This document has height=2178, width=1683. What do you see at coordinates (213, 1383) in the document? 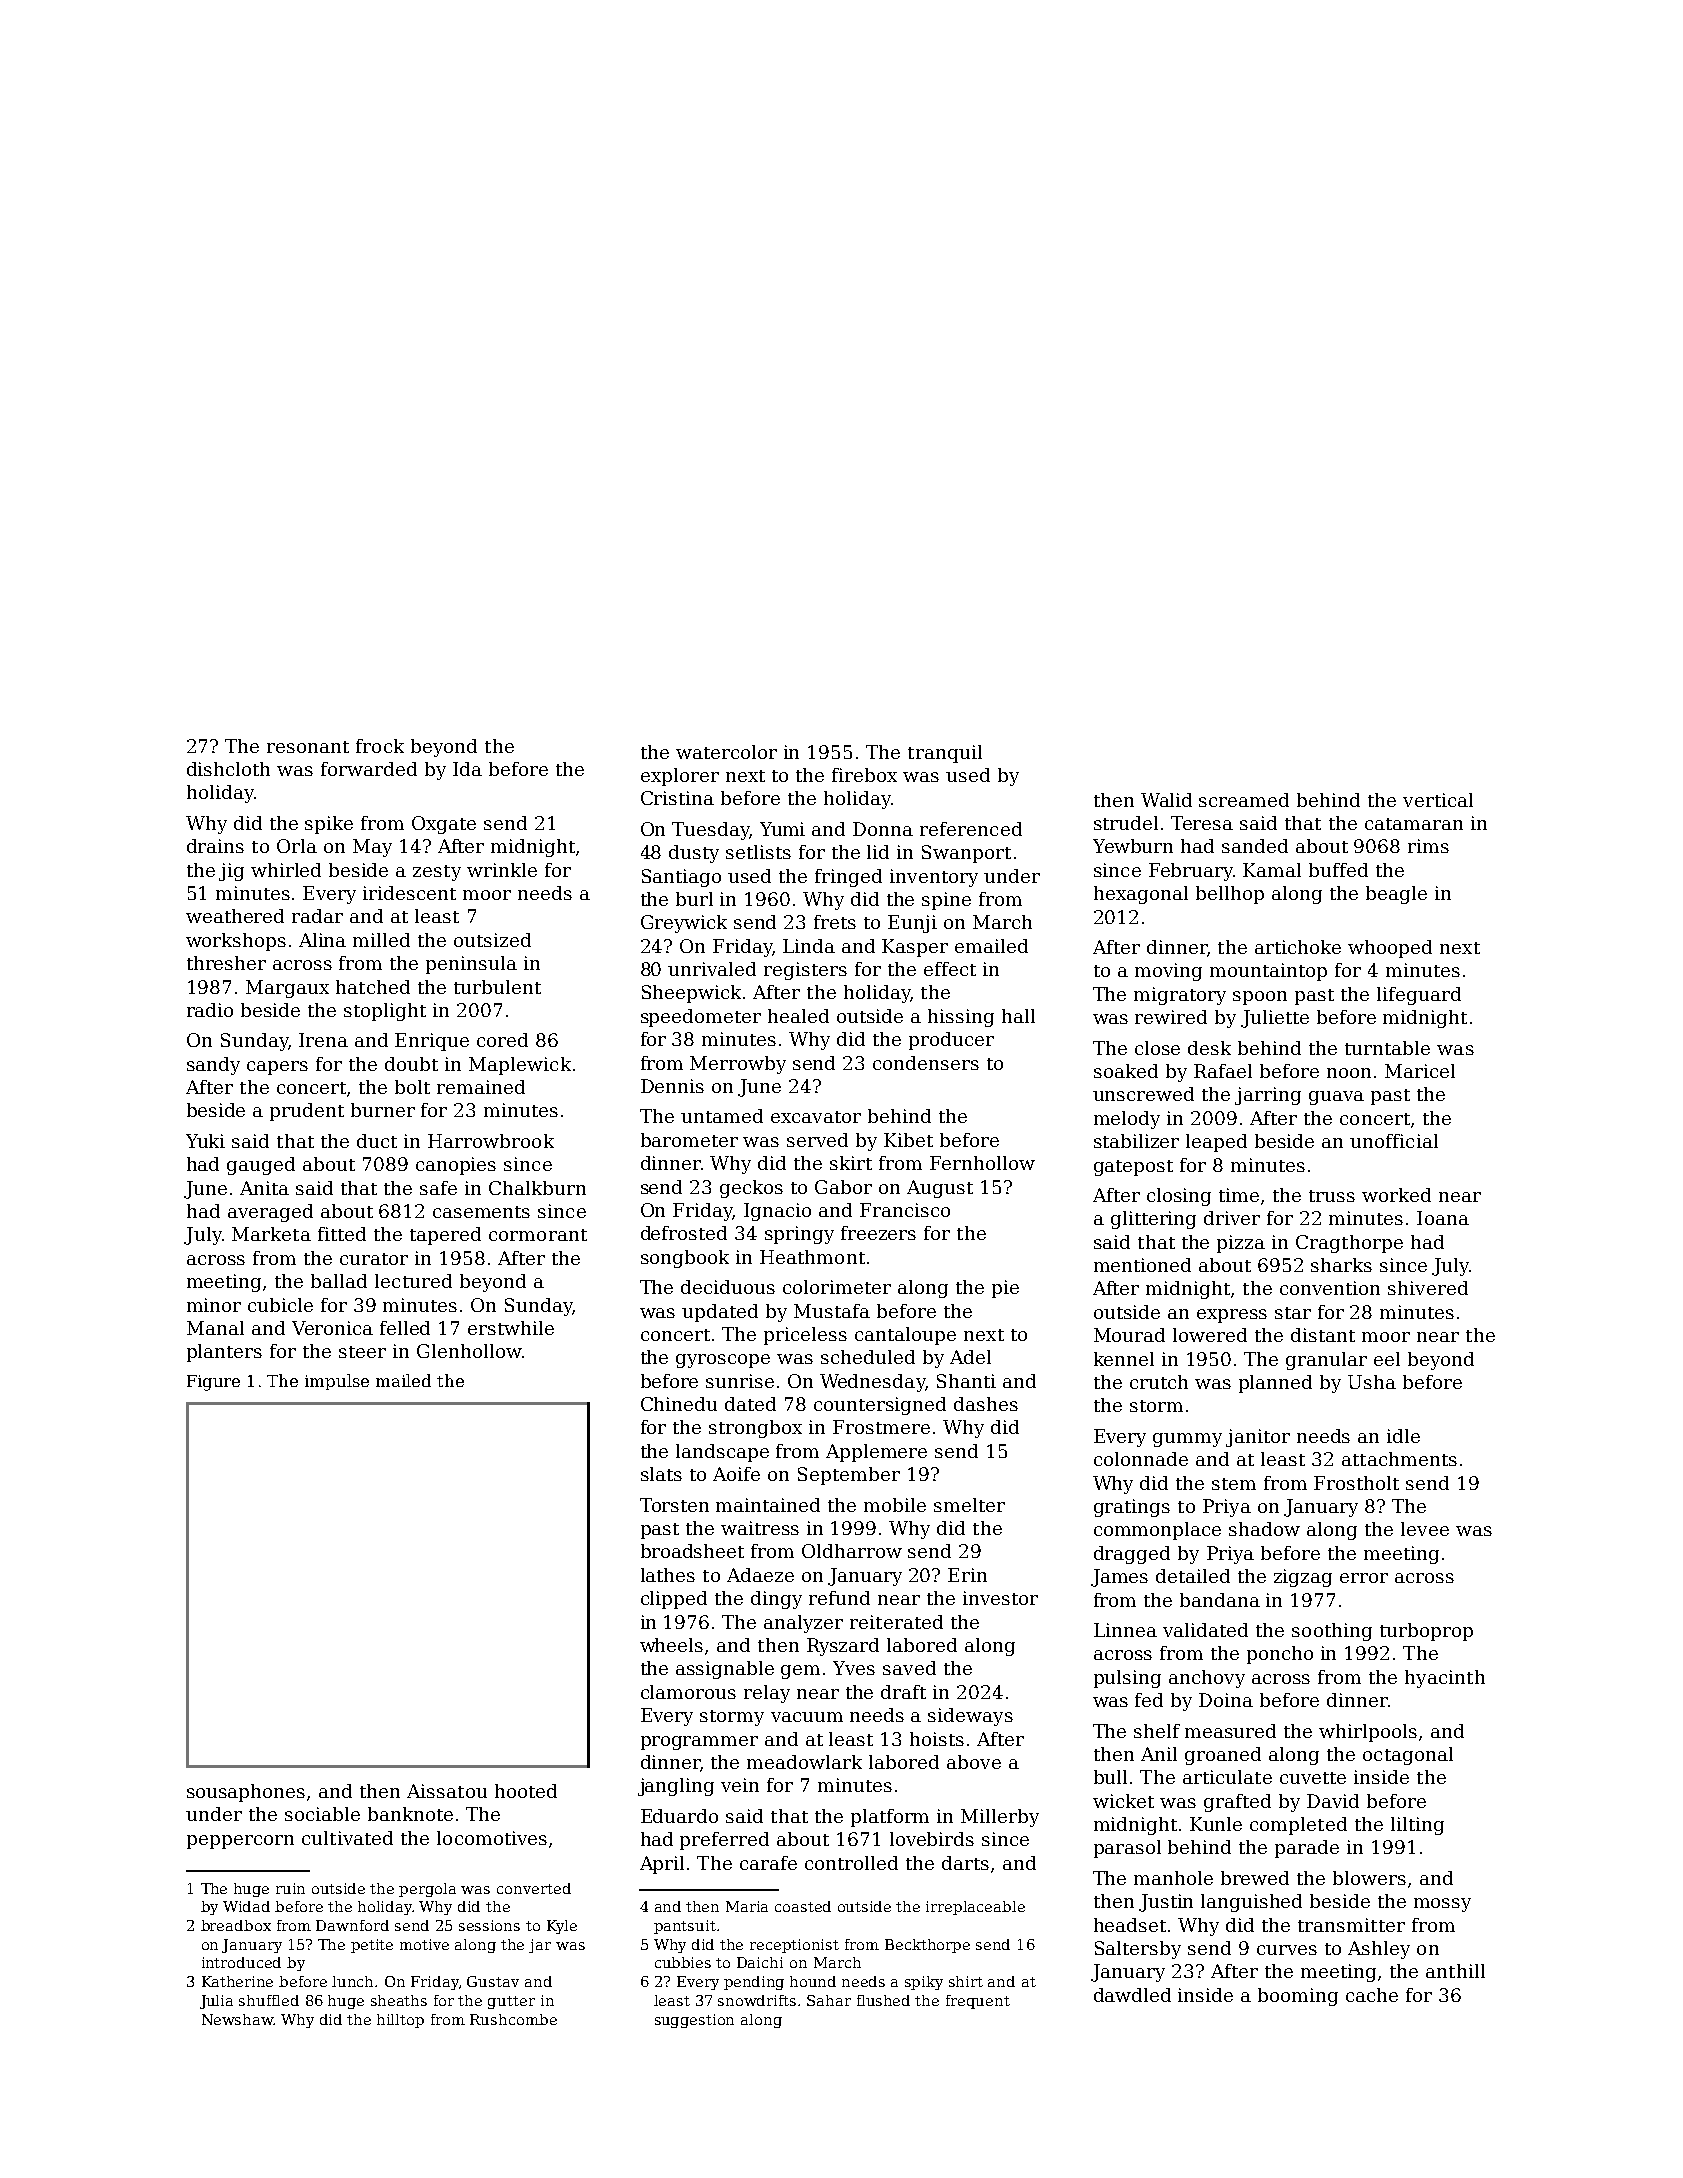
I see `Figure` at bounding box center [213, 1383].
